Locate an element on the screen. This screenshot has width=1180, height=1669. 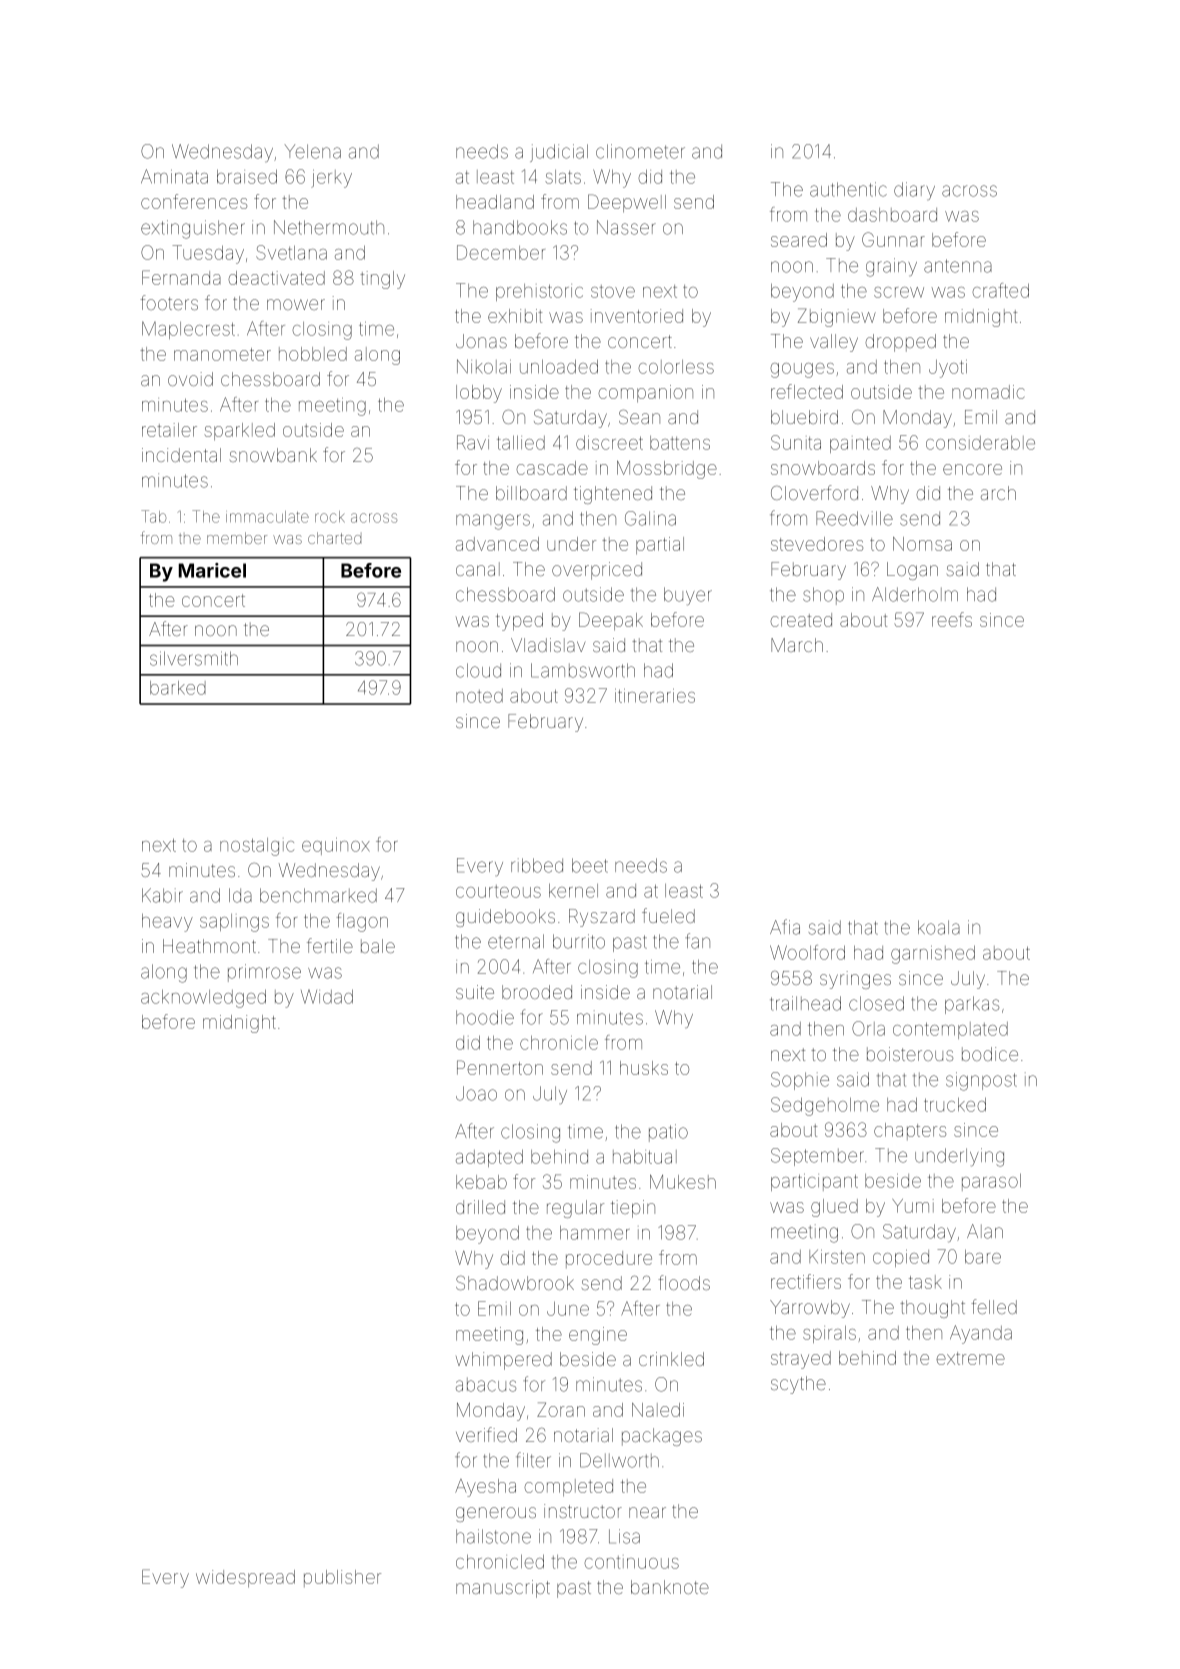
Kabir is located at coordinates (162, 895).
